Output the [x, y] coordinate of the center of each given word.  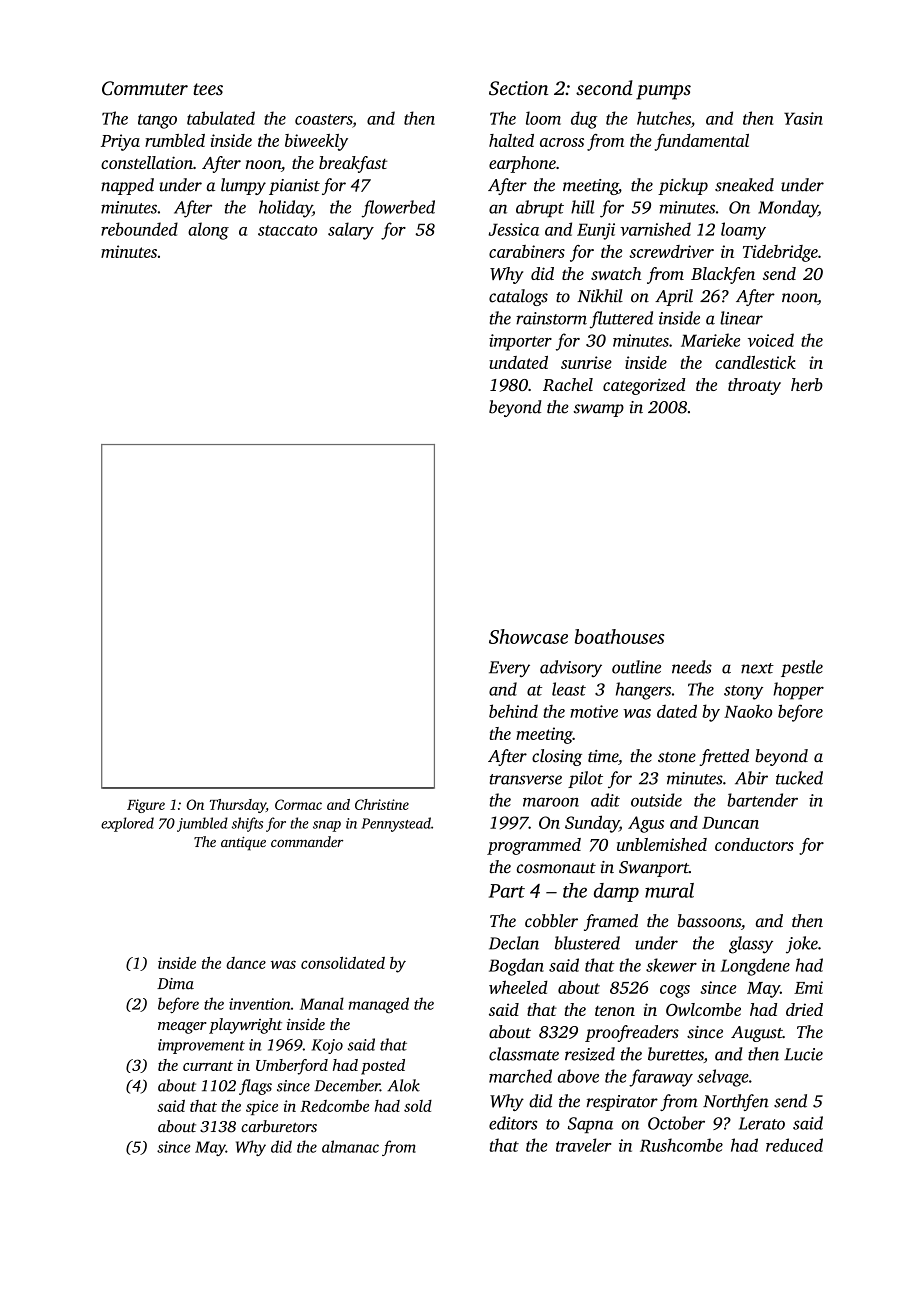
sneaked [744, 185]
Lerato [762, 1123]
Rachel [568, 384]
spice [262, 1107]
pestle [802, 668]
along [208, 231]
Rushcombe [681, 1145]
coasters [323, 119]
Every [509, 669]
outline [636, 667]
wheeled [518, 987]
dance [246, 963]
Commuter [145, 88]
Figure [146, 806]
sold [418, 1106]
